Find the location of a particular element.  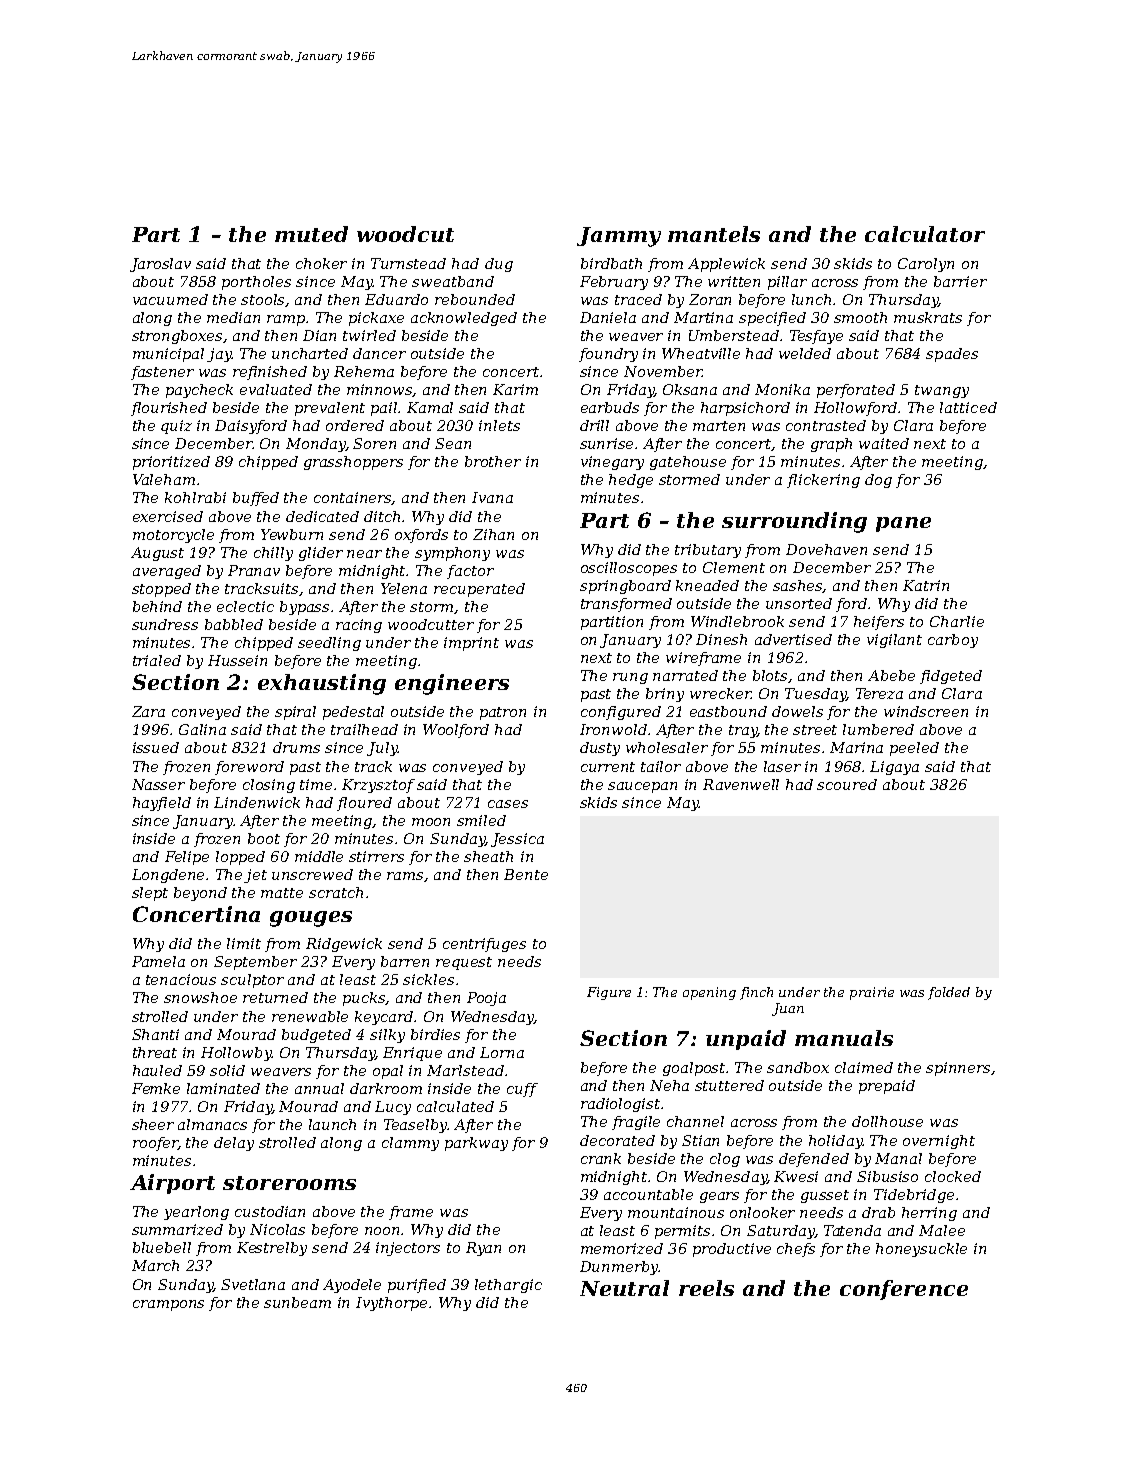

Dovehaven is located at coordinates (826, 549).
